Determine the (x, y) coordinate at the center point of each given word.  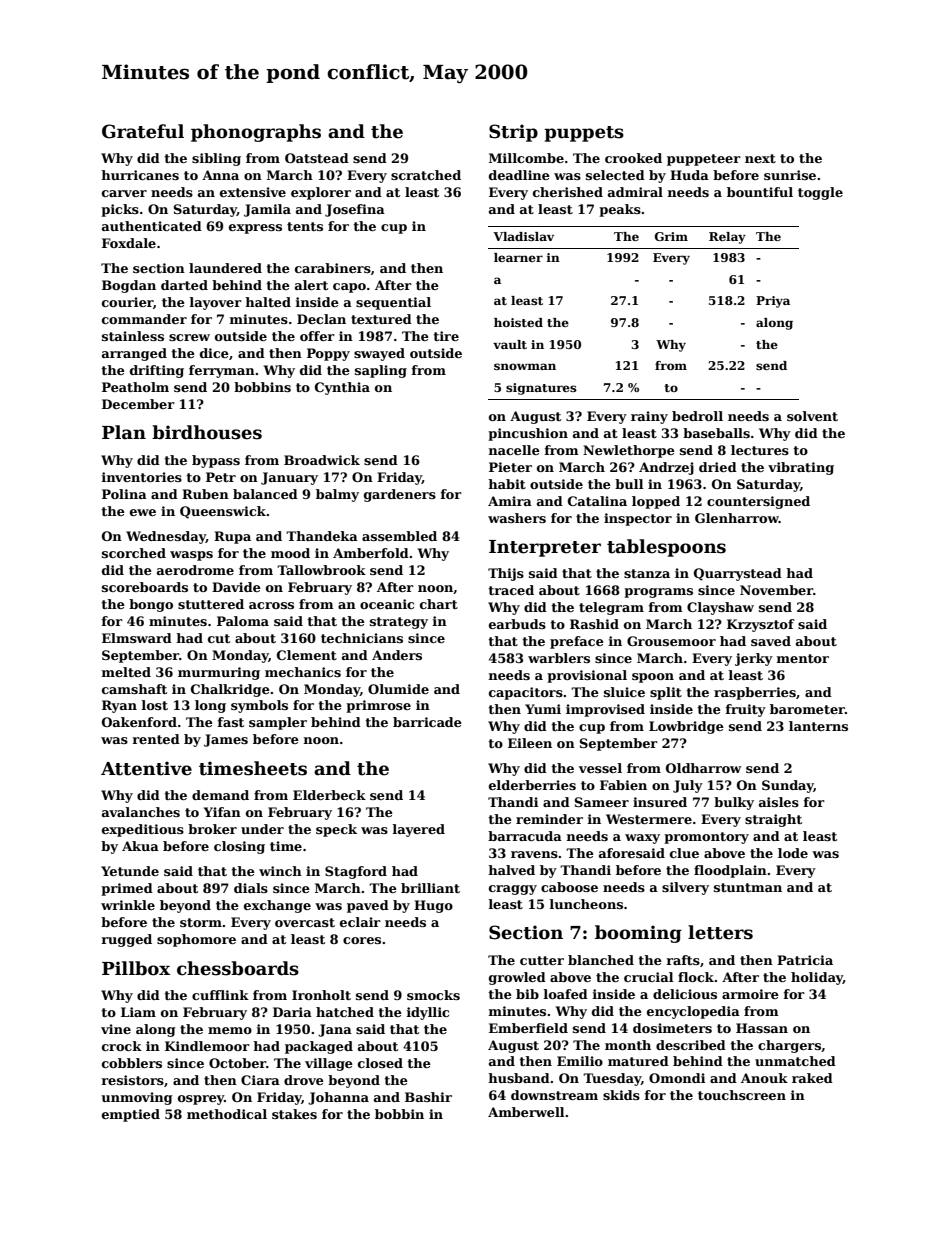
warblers (559, 658)
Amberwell (526, 1112)
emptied (131, 1115)
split (666, 693)
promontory (706, 838)
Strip (513, 133)
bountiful (760, 192)
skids (621, 1095)
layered (419, 830)
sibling (216, 159)
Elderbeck (329, 795)
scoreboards (145, 587)
